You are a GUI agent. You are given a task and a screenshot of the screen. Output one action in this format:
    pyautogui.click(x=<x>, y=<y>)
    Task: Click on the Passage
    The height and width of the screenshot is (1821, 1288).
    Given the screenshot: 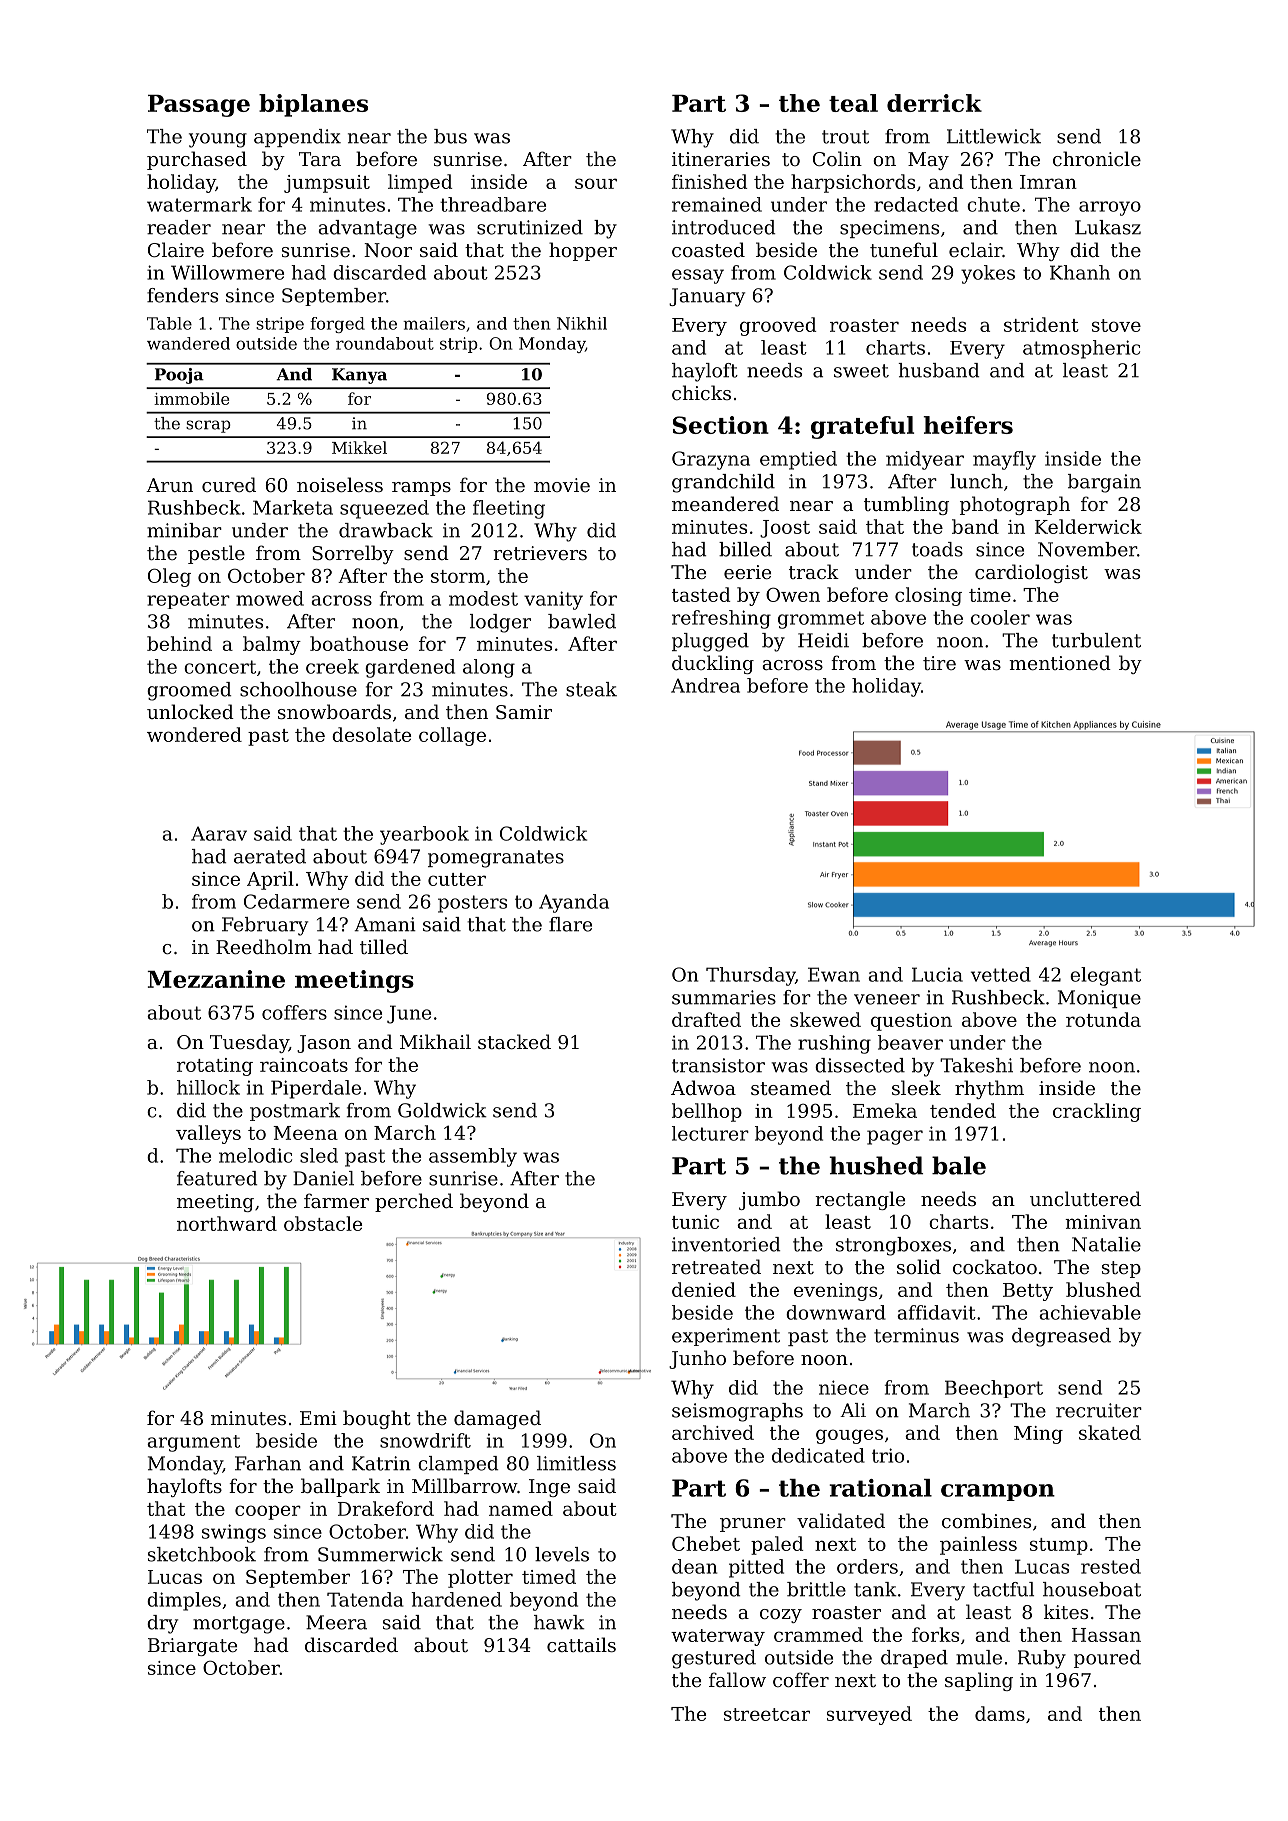 What is the action you would take?
    pyautogui.click(x=199, y=106)
